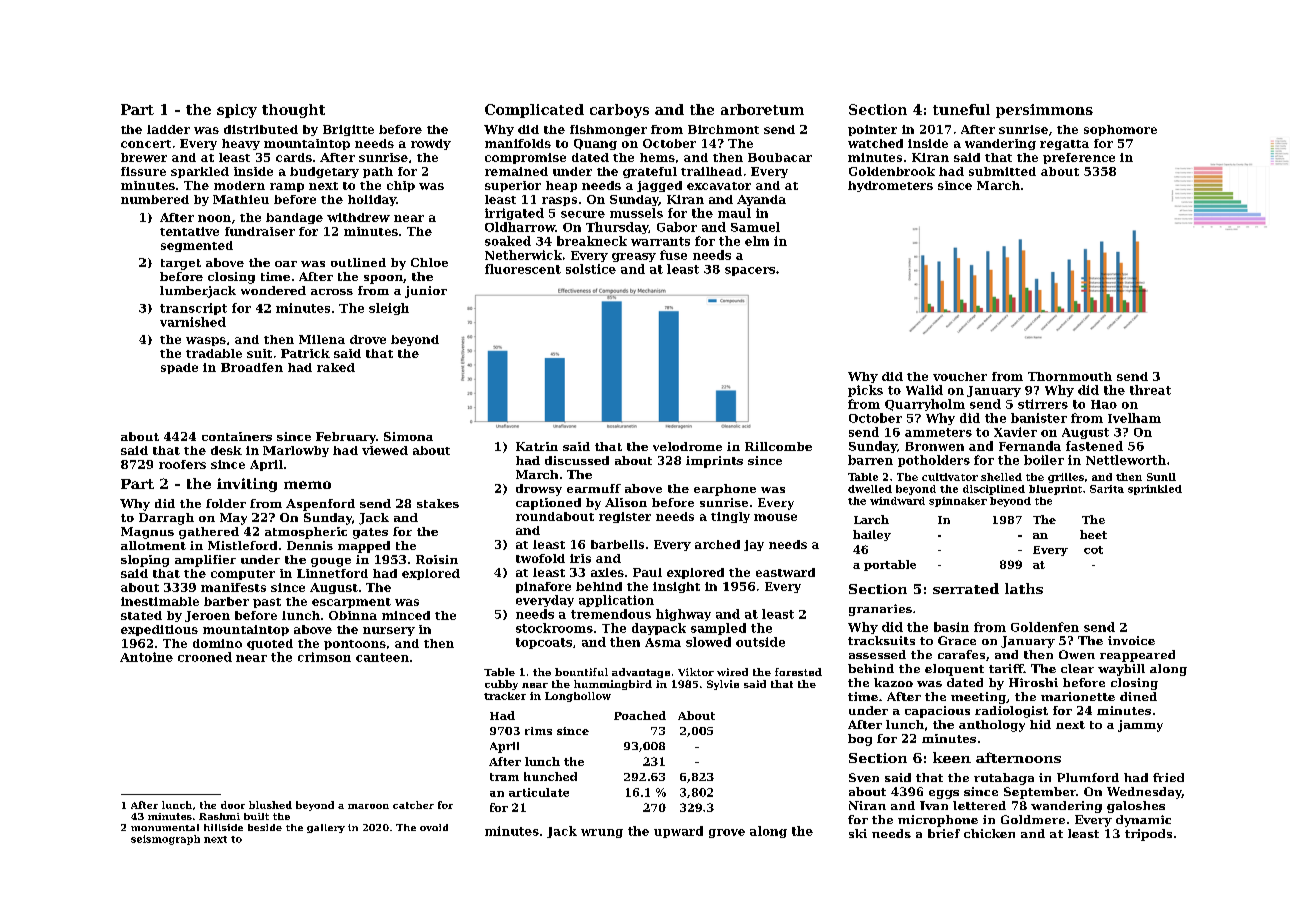 The height and width of the screenshot is (924, 1308). What do you see at coordinates (1079, 158) in the screenshot?
I see `preference` at bounding box center [1079, 158].
